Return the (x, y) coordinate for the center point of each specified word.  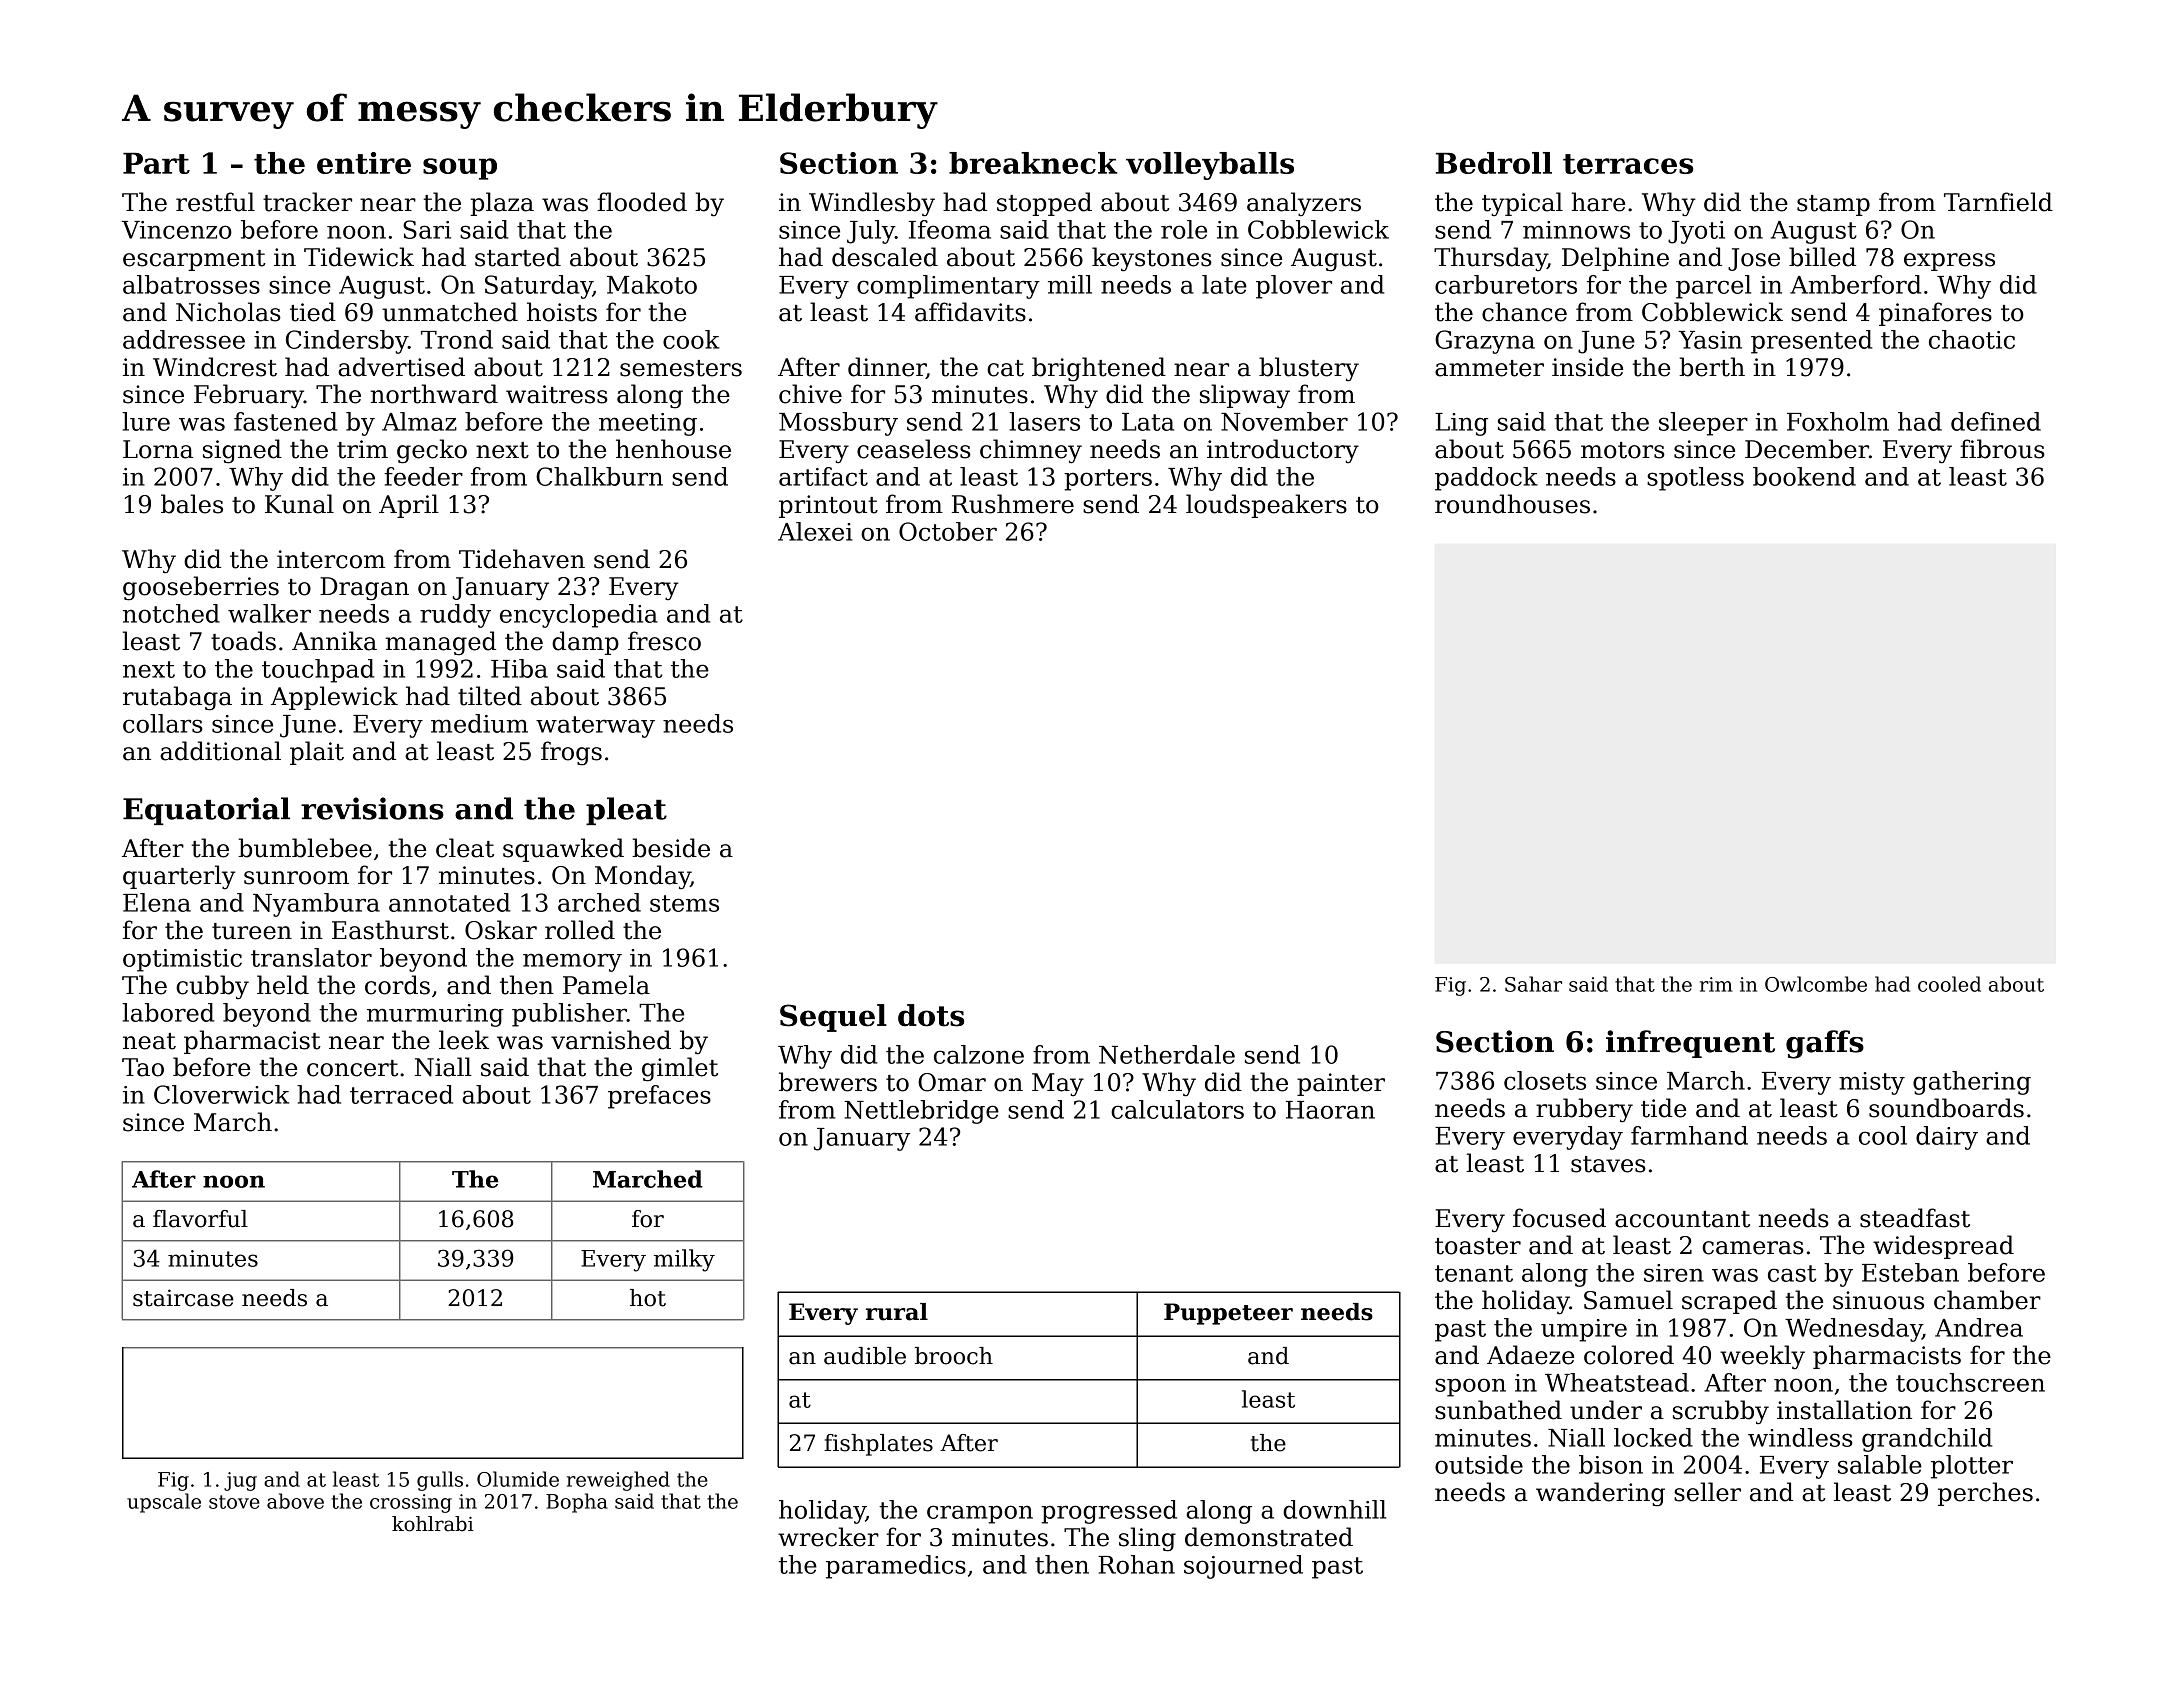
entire (364, 163)
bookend (1804, 476)
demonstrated (1269, 1537)
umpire (1584, 1330)
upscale (164, 1503)
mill (1070, 284)
